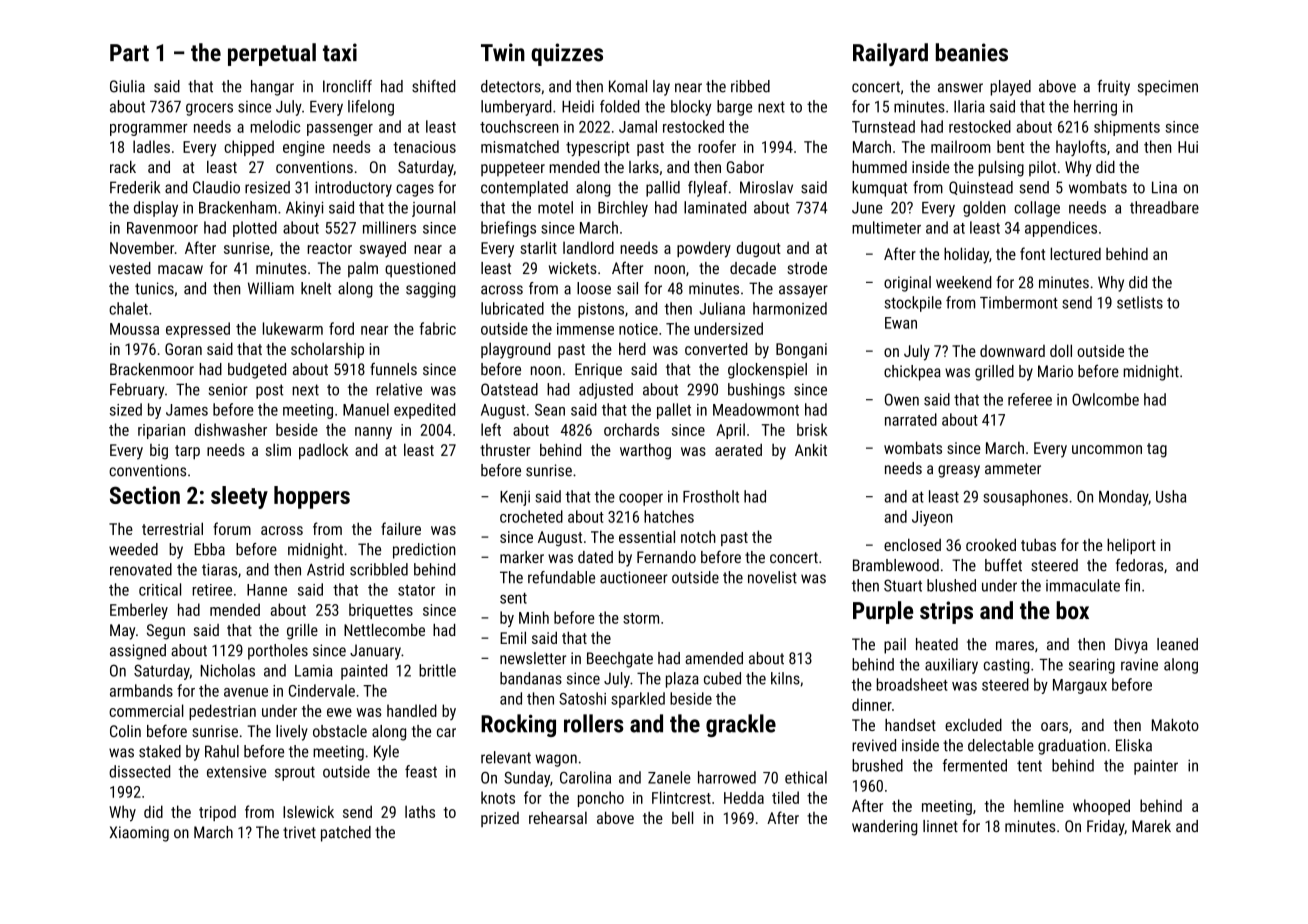  Describe the element at coordinates (879, 167) in the image. I see `hummed` at that location.
